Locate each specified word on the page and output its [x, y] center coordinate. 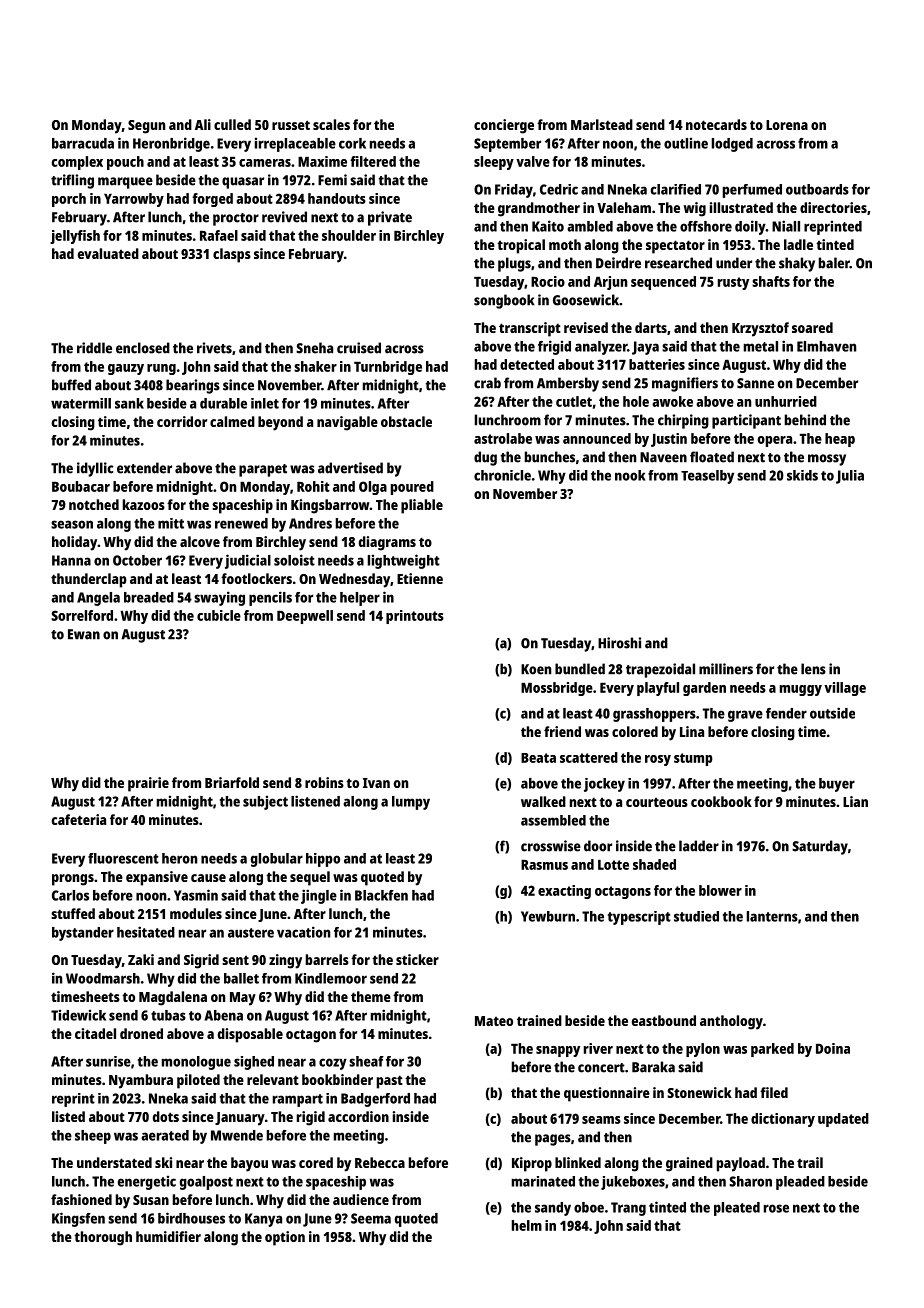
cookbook [721, 801]
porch [69, 200]
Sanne [755, 383]
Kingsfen [78, 1219]
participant [746, 421]
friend [562, 731]
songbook [504, 301]
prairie [148, 784]
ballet [241, 978]
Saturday [820, 847]
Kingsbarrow [330, 506]
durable [223, 403]
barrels [327, 959]
